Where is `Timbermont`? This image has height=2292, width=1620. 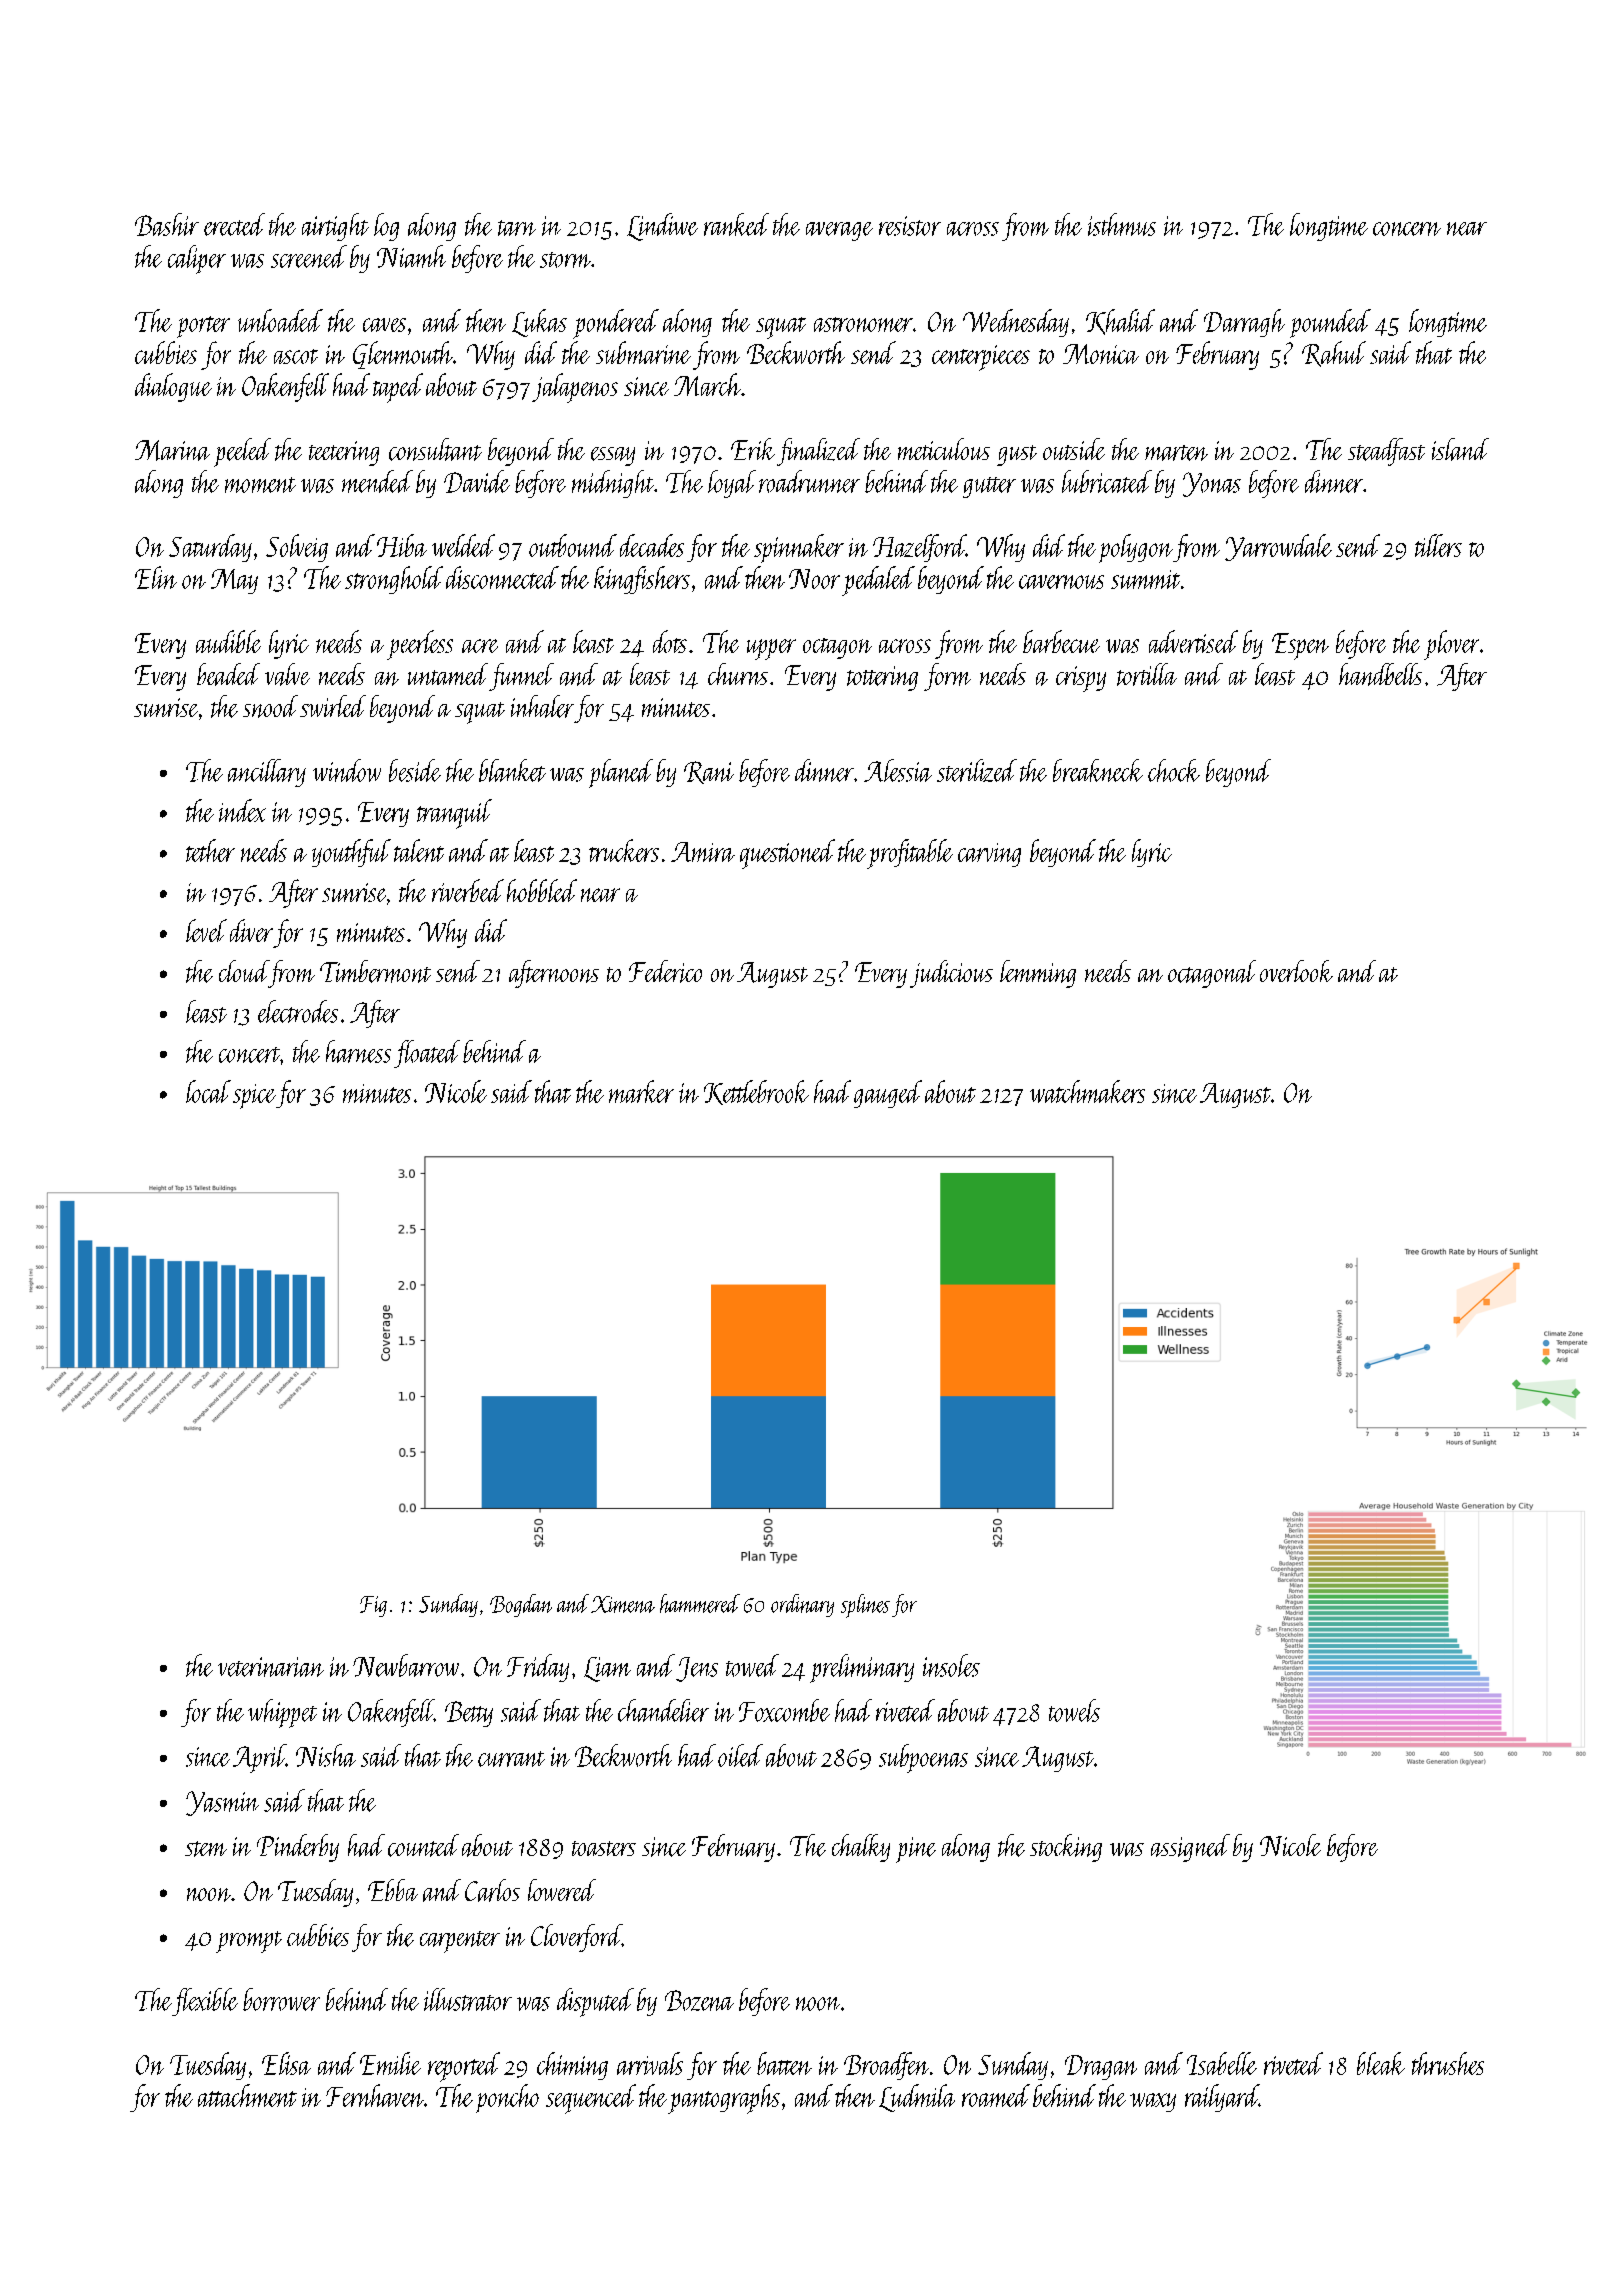
Timbermont is located at coordinates (375, 971).
